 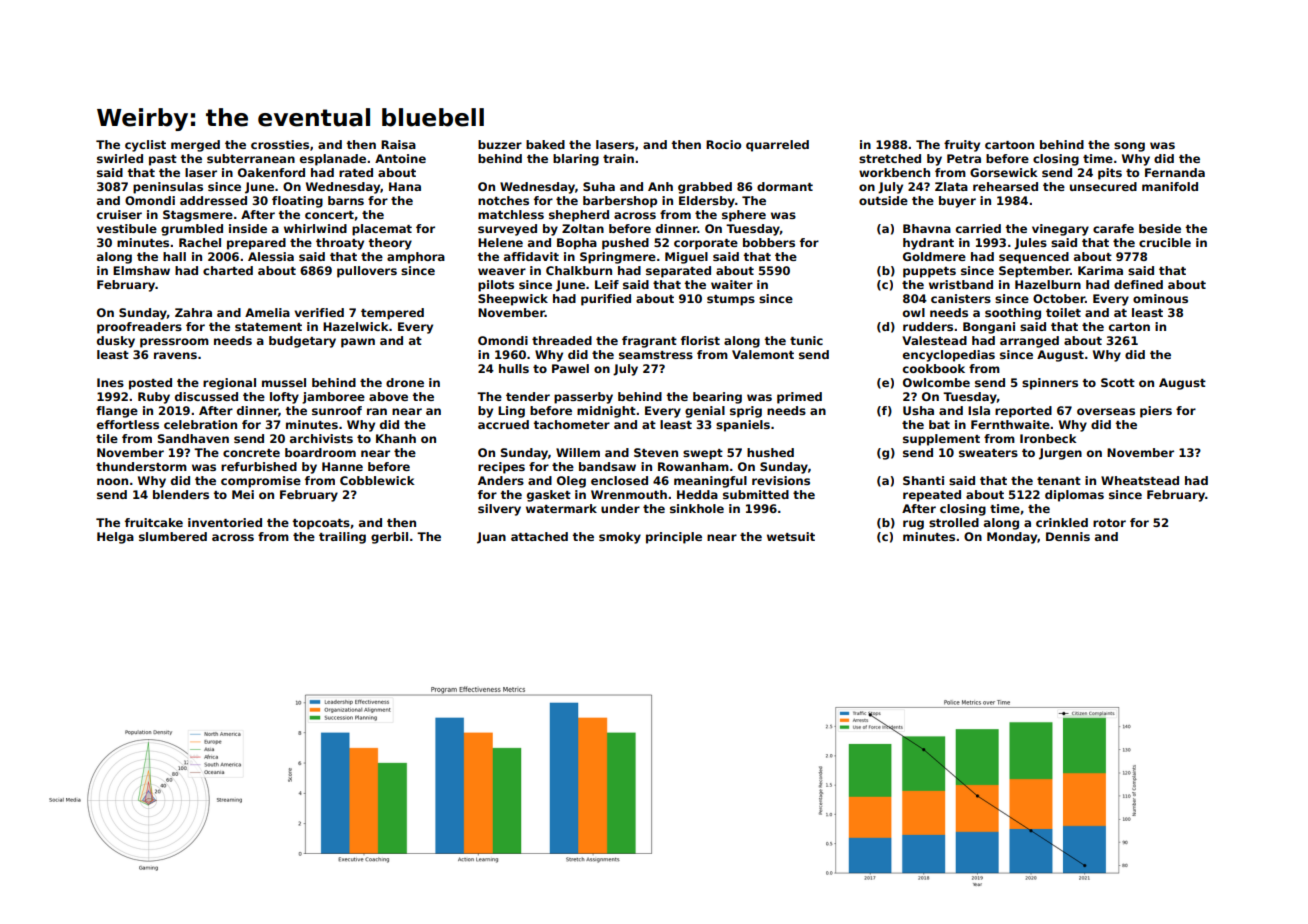 What do you see at coordinates (777, 146) in the screenshot?
I see `quarreled` at bounding box center [777, 146].
